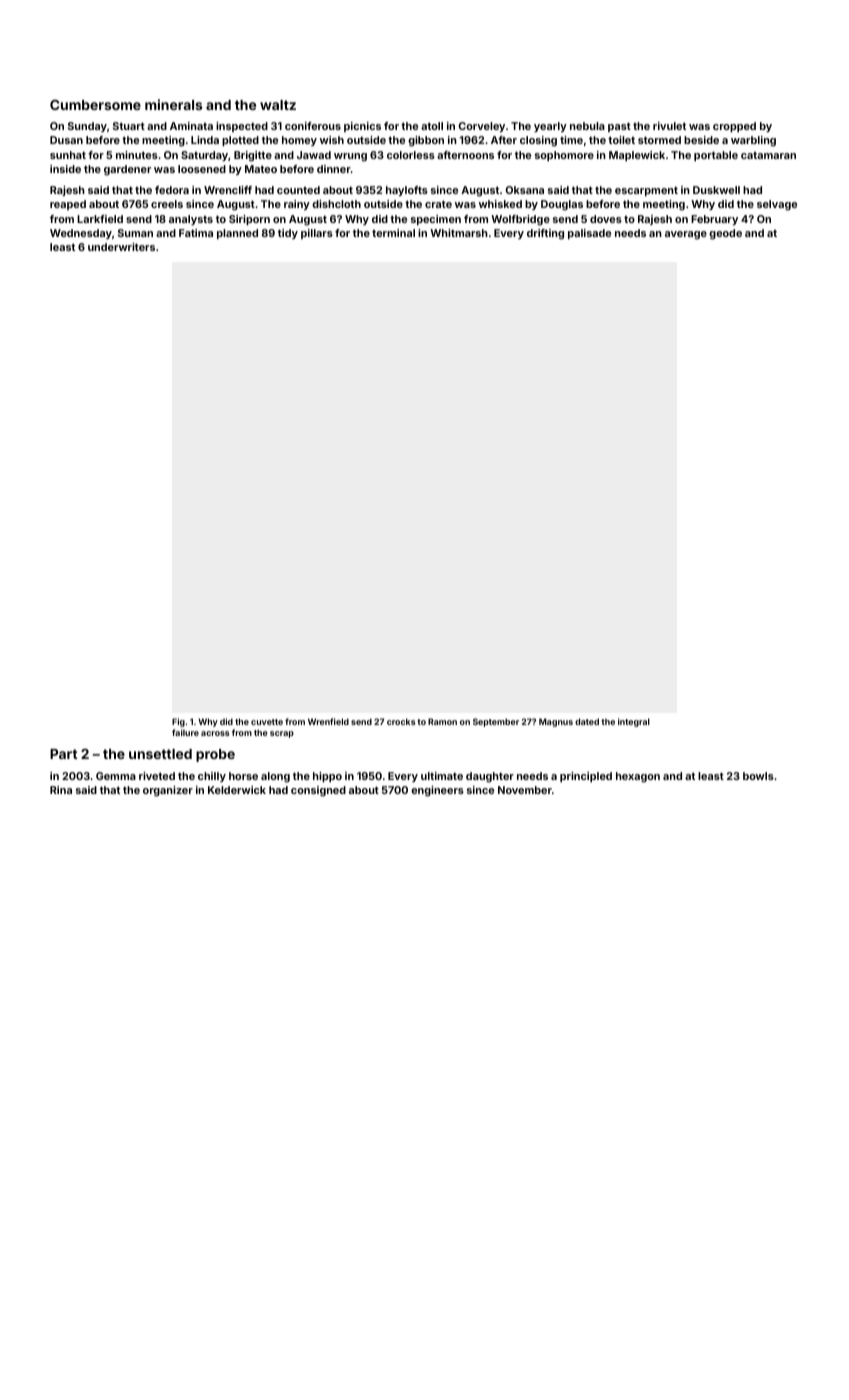  What do you see at coordinates (121, 247) in the screenshot?
I see `underwriters` at bounding box center [121, 247].
